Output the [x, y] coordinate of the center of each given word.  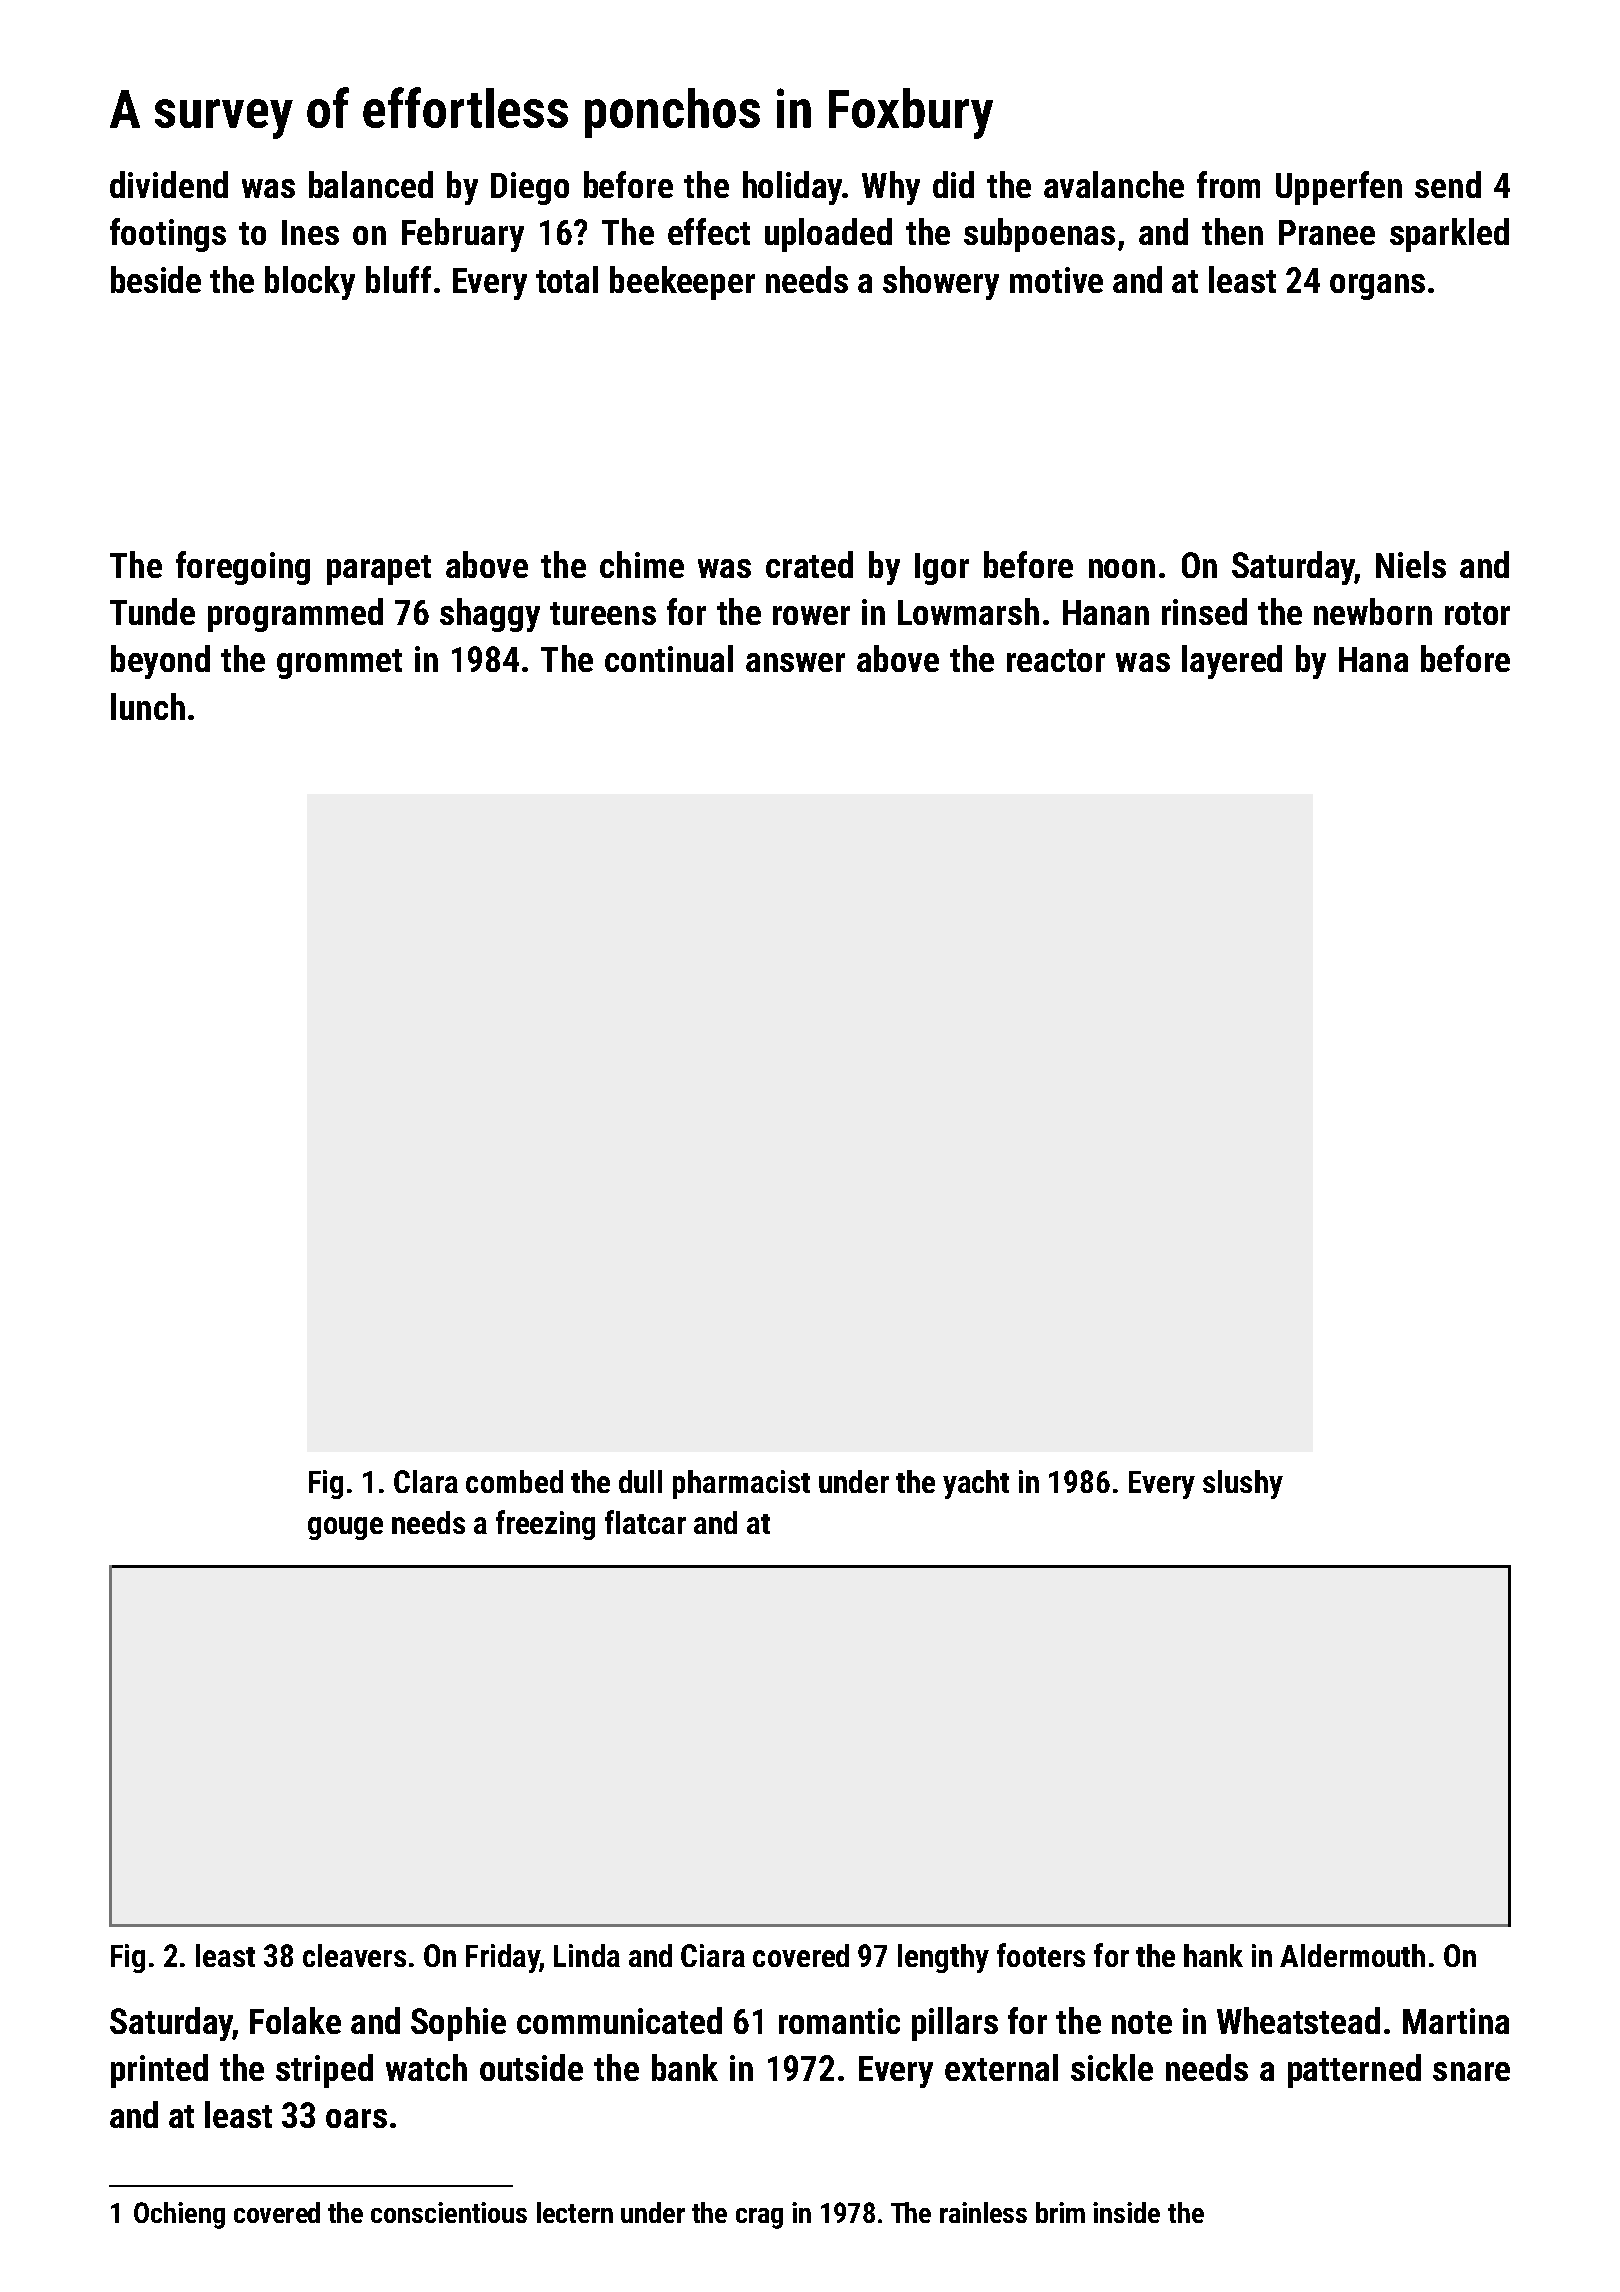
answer [795, 662]
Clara [426, 1481]
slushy [1243, 1484]
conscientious [449, 2212]
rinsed [1204, 611]
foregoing [243, 568]
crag [759, 2218]
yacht [976, 1484]
